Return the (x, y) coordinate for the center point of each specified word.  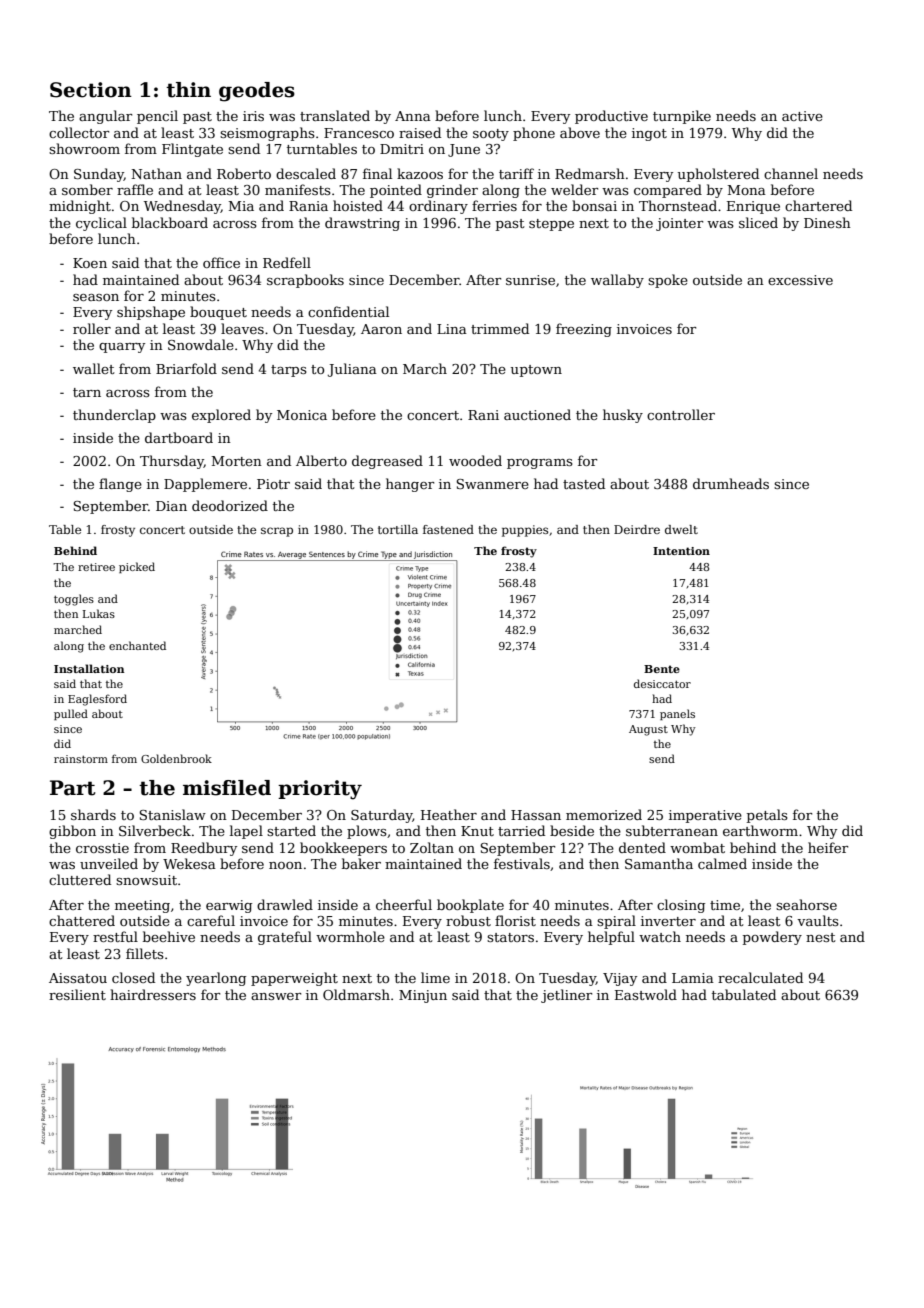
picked (137, 567)
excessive (800, 280)
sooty (491, 135)
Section (91, 90)
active (802, 116)
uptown (536, 371)
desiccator (662, 683)
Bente (662, 669)
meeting (142, 906)
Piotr (273, 484)
